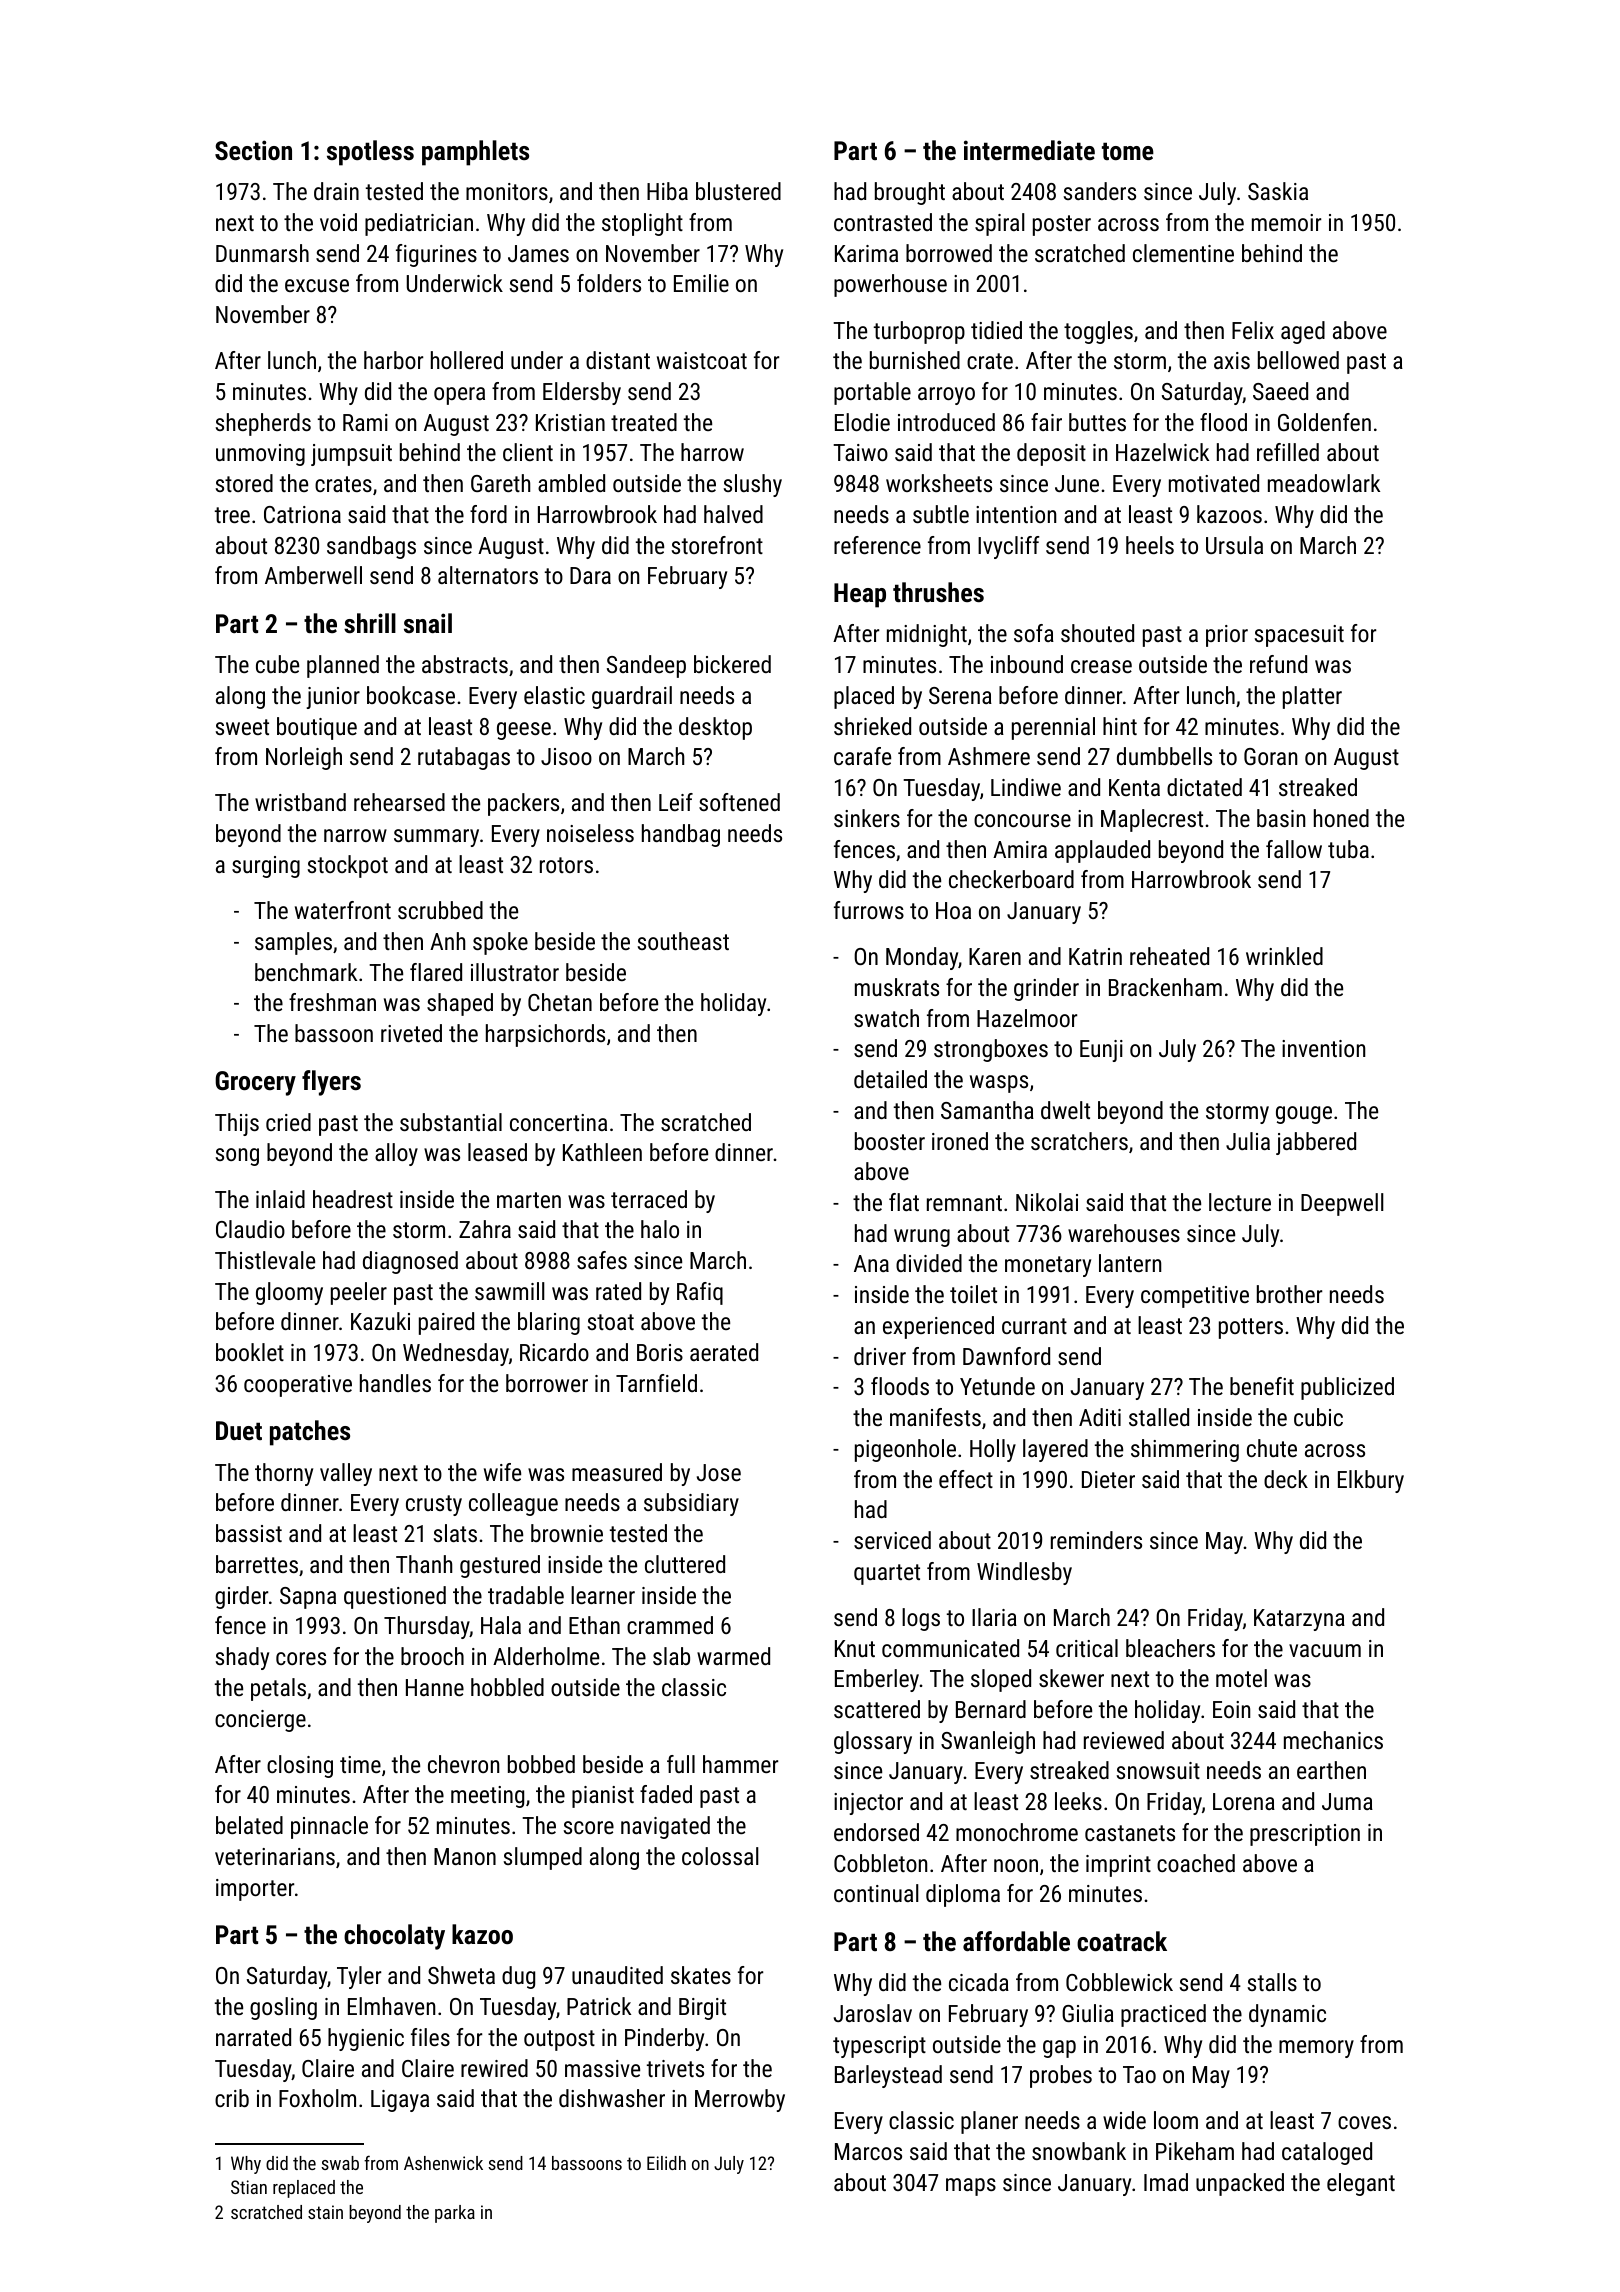 The height and width of the page is (2292, 1620). What do you see at coordinates (681, 1764) in the page?
I see `full` at bounding box center [681, 1764].
